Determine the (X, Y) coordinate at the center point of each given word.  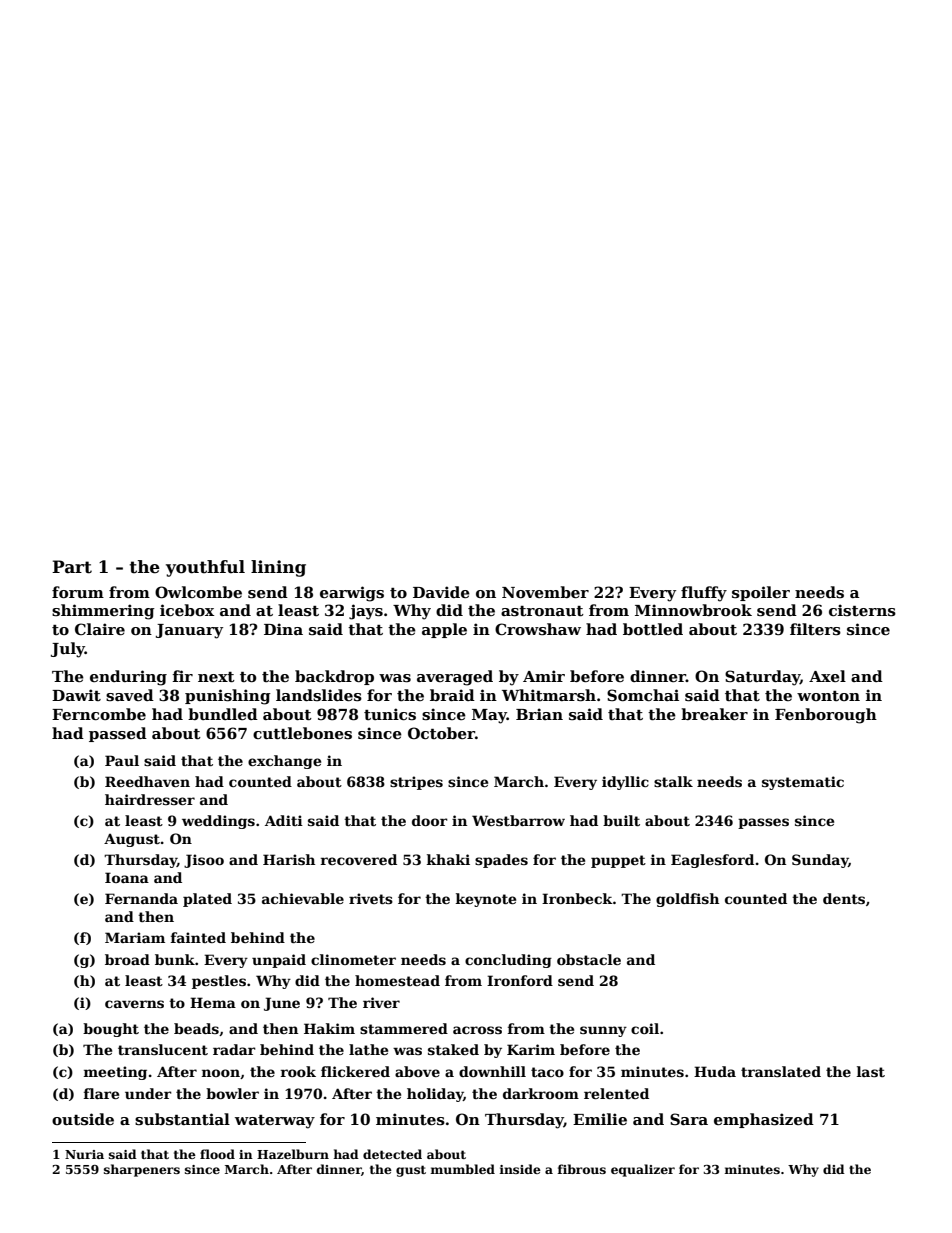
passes (763, 823)
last (871, 1071)
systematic (803, 783)
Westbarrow (518, 820)
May (489, 716)
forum (78, 592)
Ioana (127, 877)
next (216, 677)
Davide (441, 592)
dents (844, 898)
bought (111, 1030)
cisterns (862, 610)
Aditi (284, 820)
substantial (182, 1119)
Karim (531, 1049)
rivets (371, 898)
